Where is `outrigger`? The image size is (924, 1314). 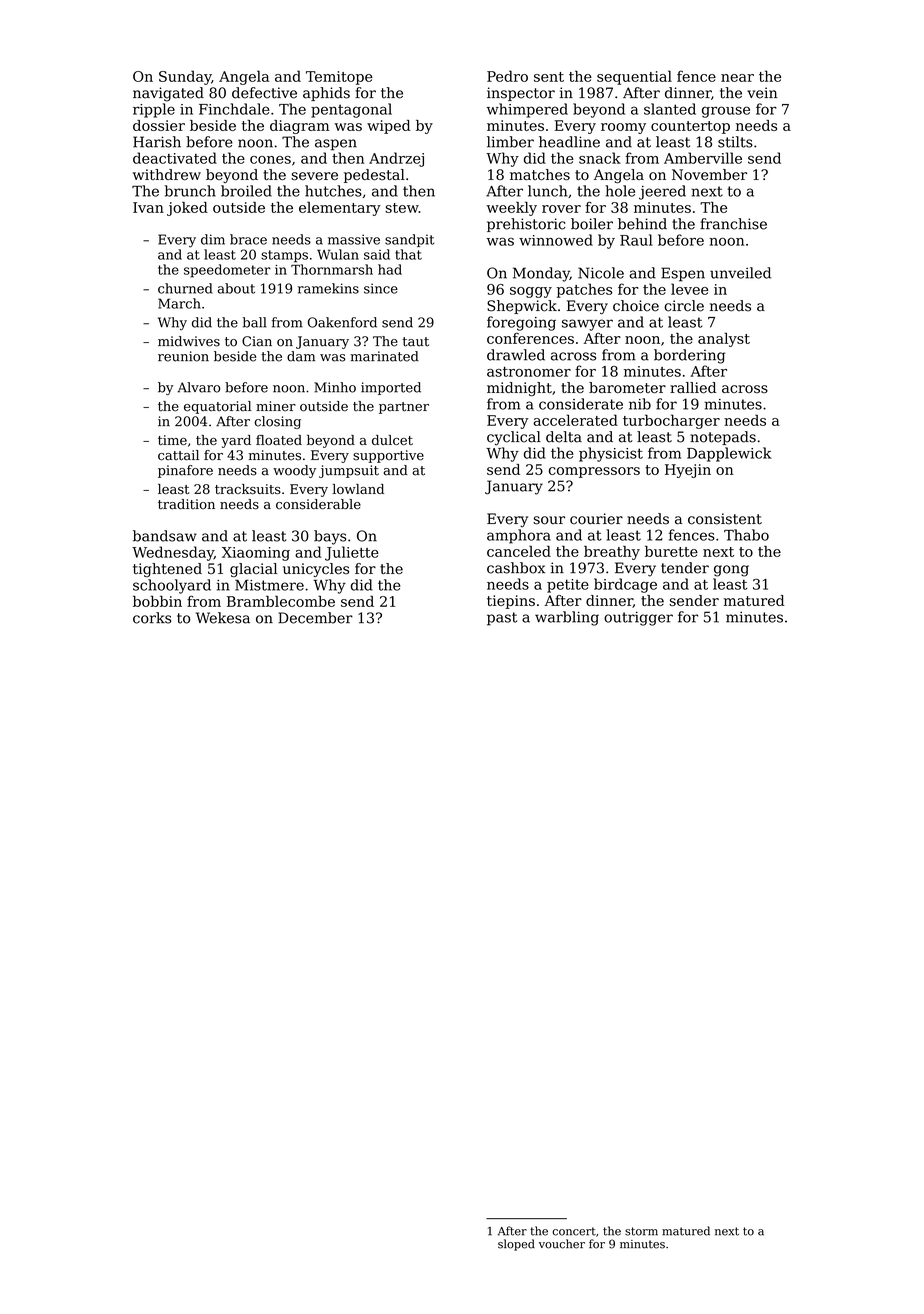 outrigger is located at coordinates (638, 619).
